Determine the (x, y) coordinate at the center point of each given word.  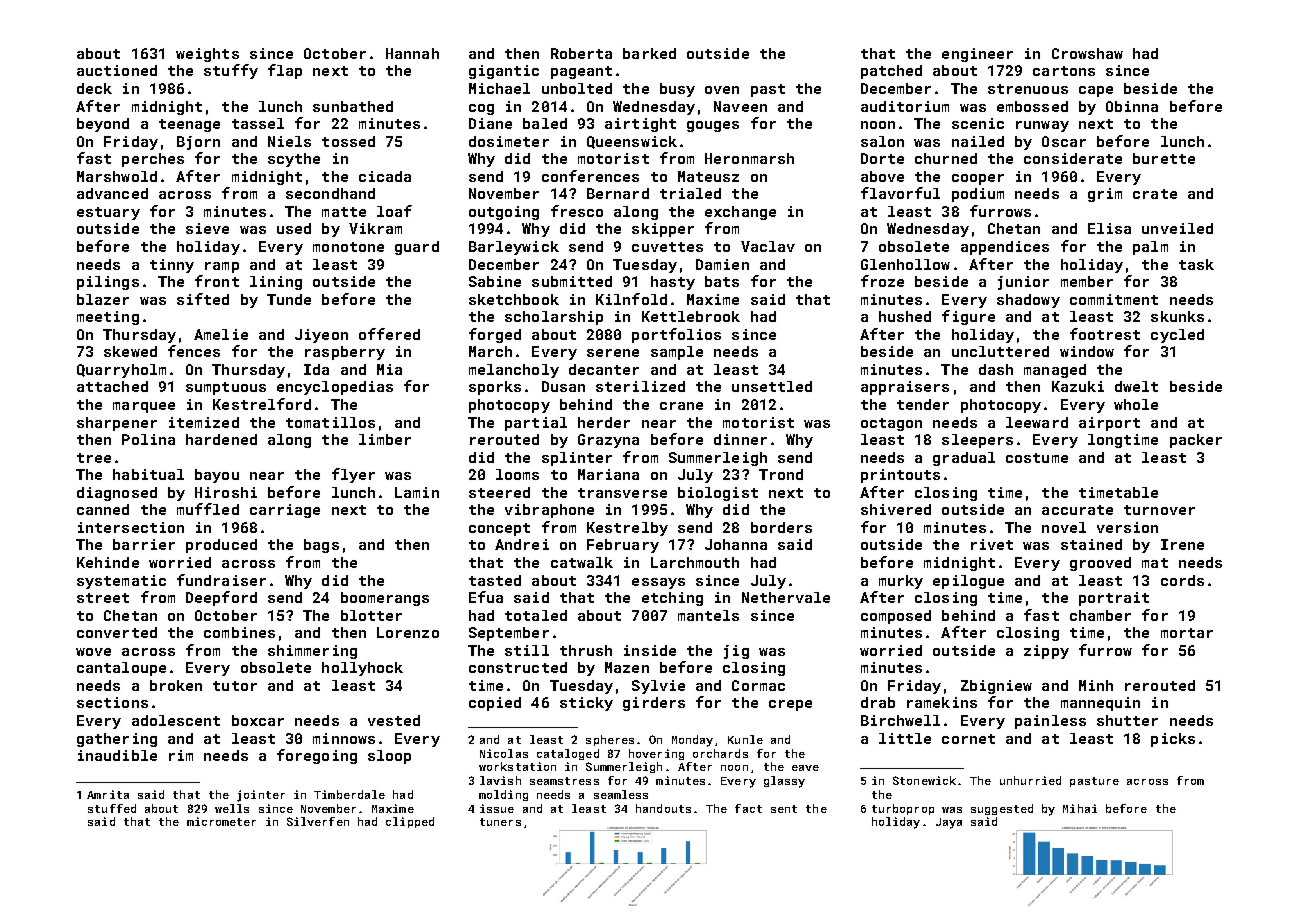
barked (649, 53)
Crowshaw (1087, 53)
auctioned (117, 70)
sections (112, 702)
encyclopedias (335, 388)
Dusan (563, 386)
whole (1136, 404)
